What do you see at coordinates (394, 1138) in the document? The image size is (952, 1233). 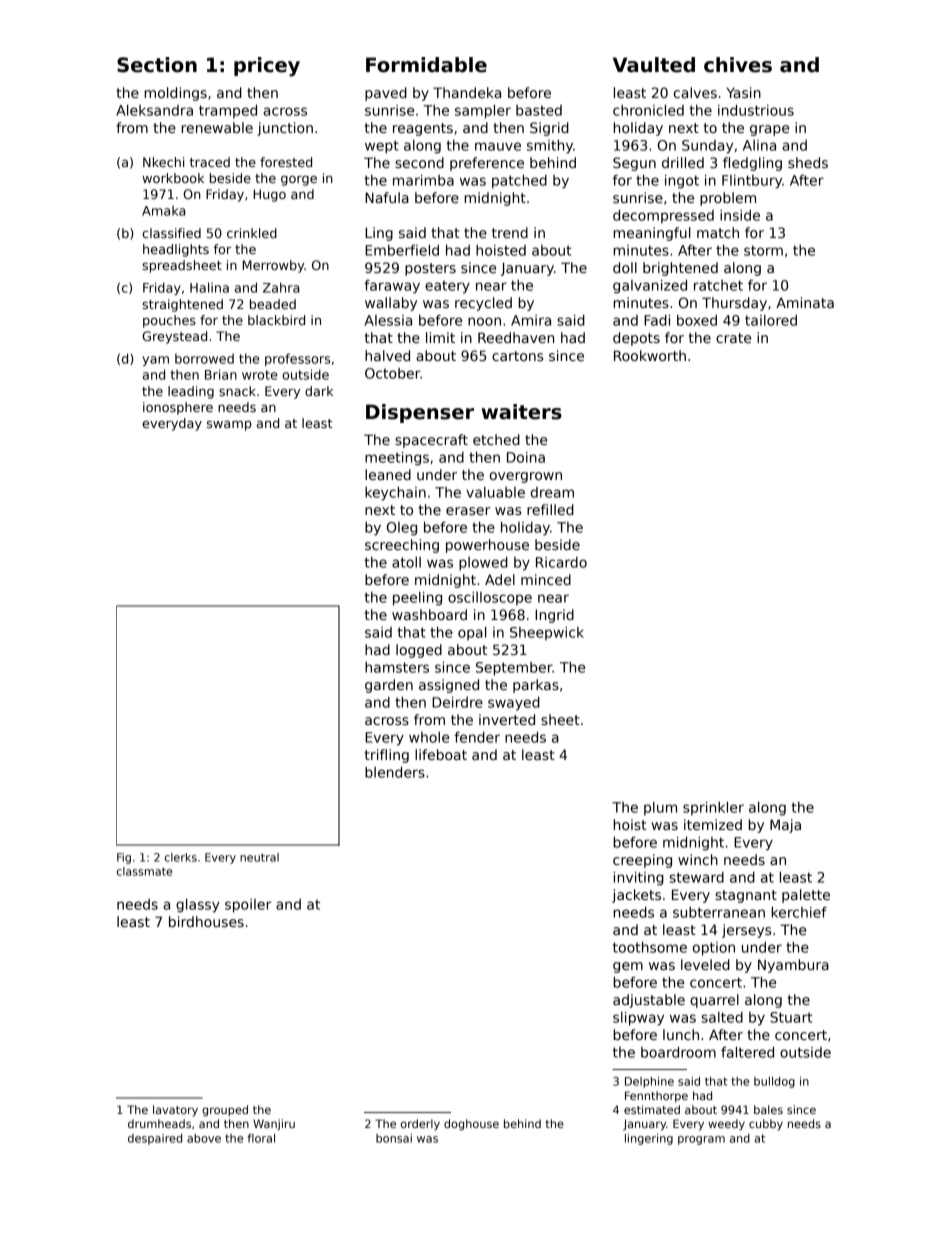 I see `bonsai` at bounding box center [394, 1138].
